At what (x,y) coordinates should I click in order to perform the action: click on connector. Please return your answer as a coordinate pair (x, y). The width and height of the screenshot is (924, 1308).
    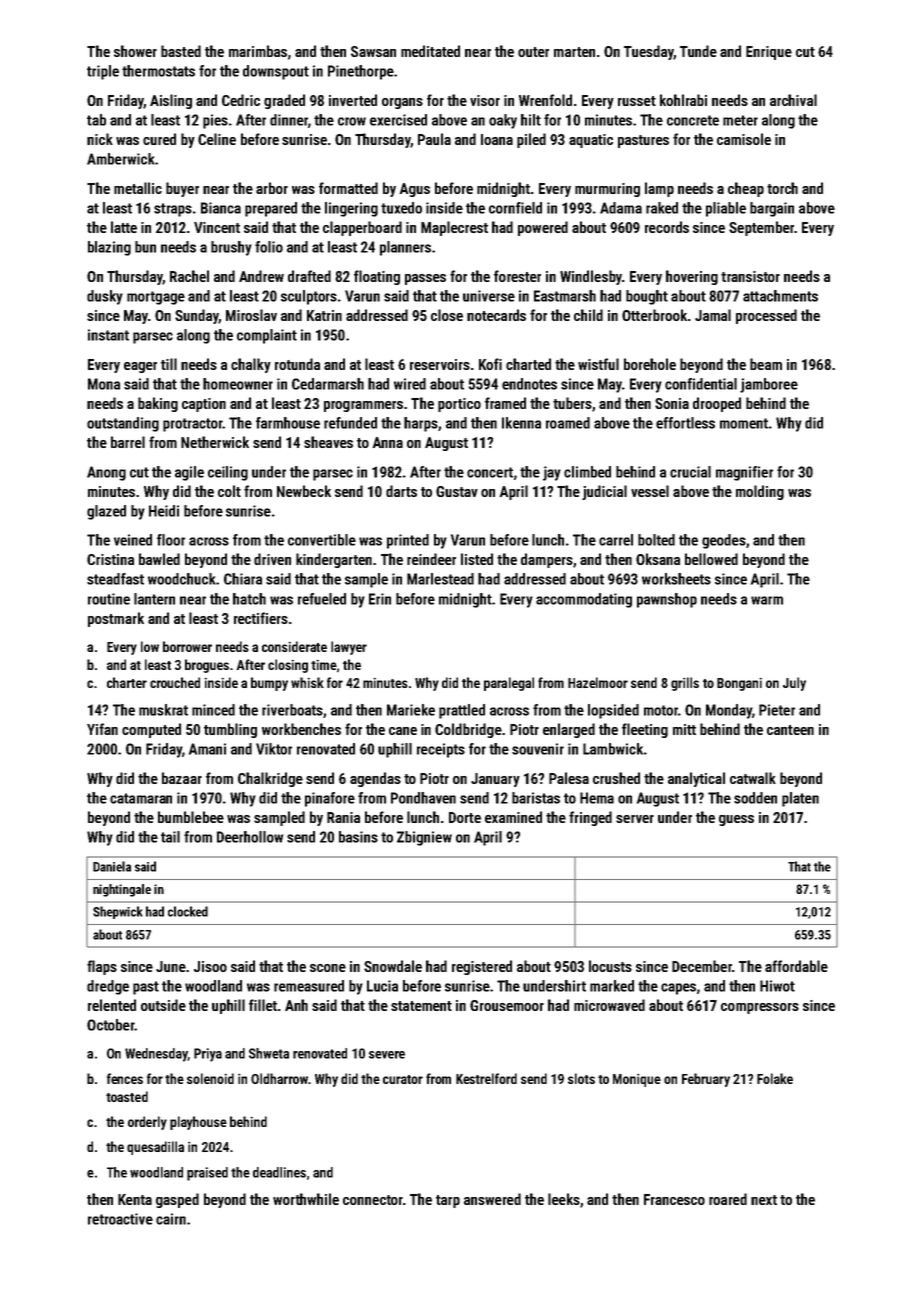
    Looking at the image, I should click on (373, 1200).
